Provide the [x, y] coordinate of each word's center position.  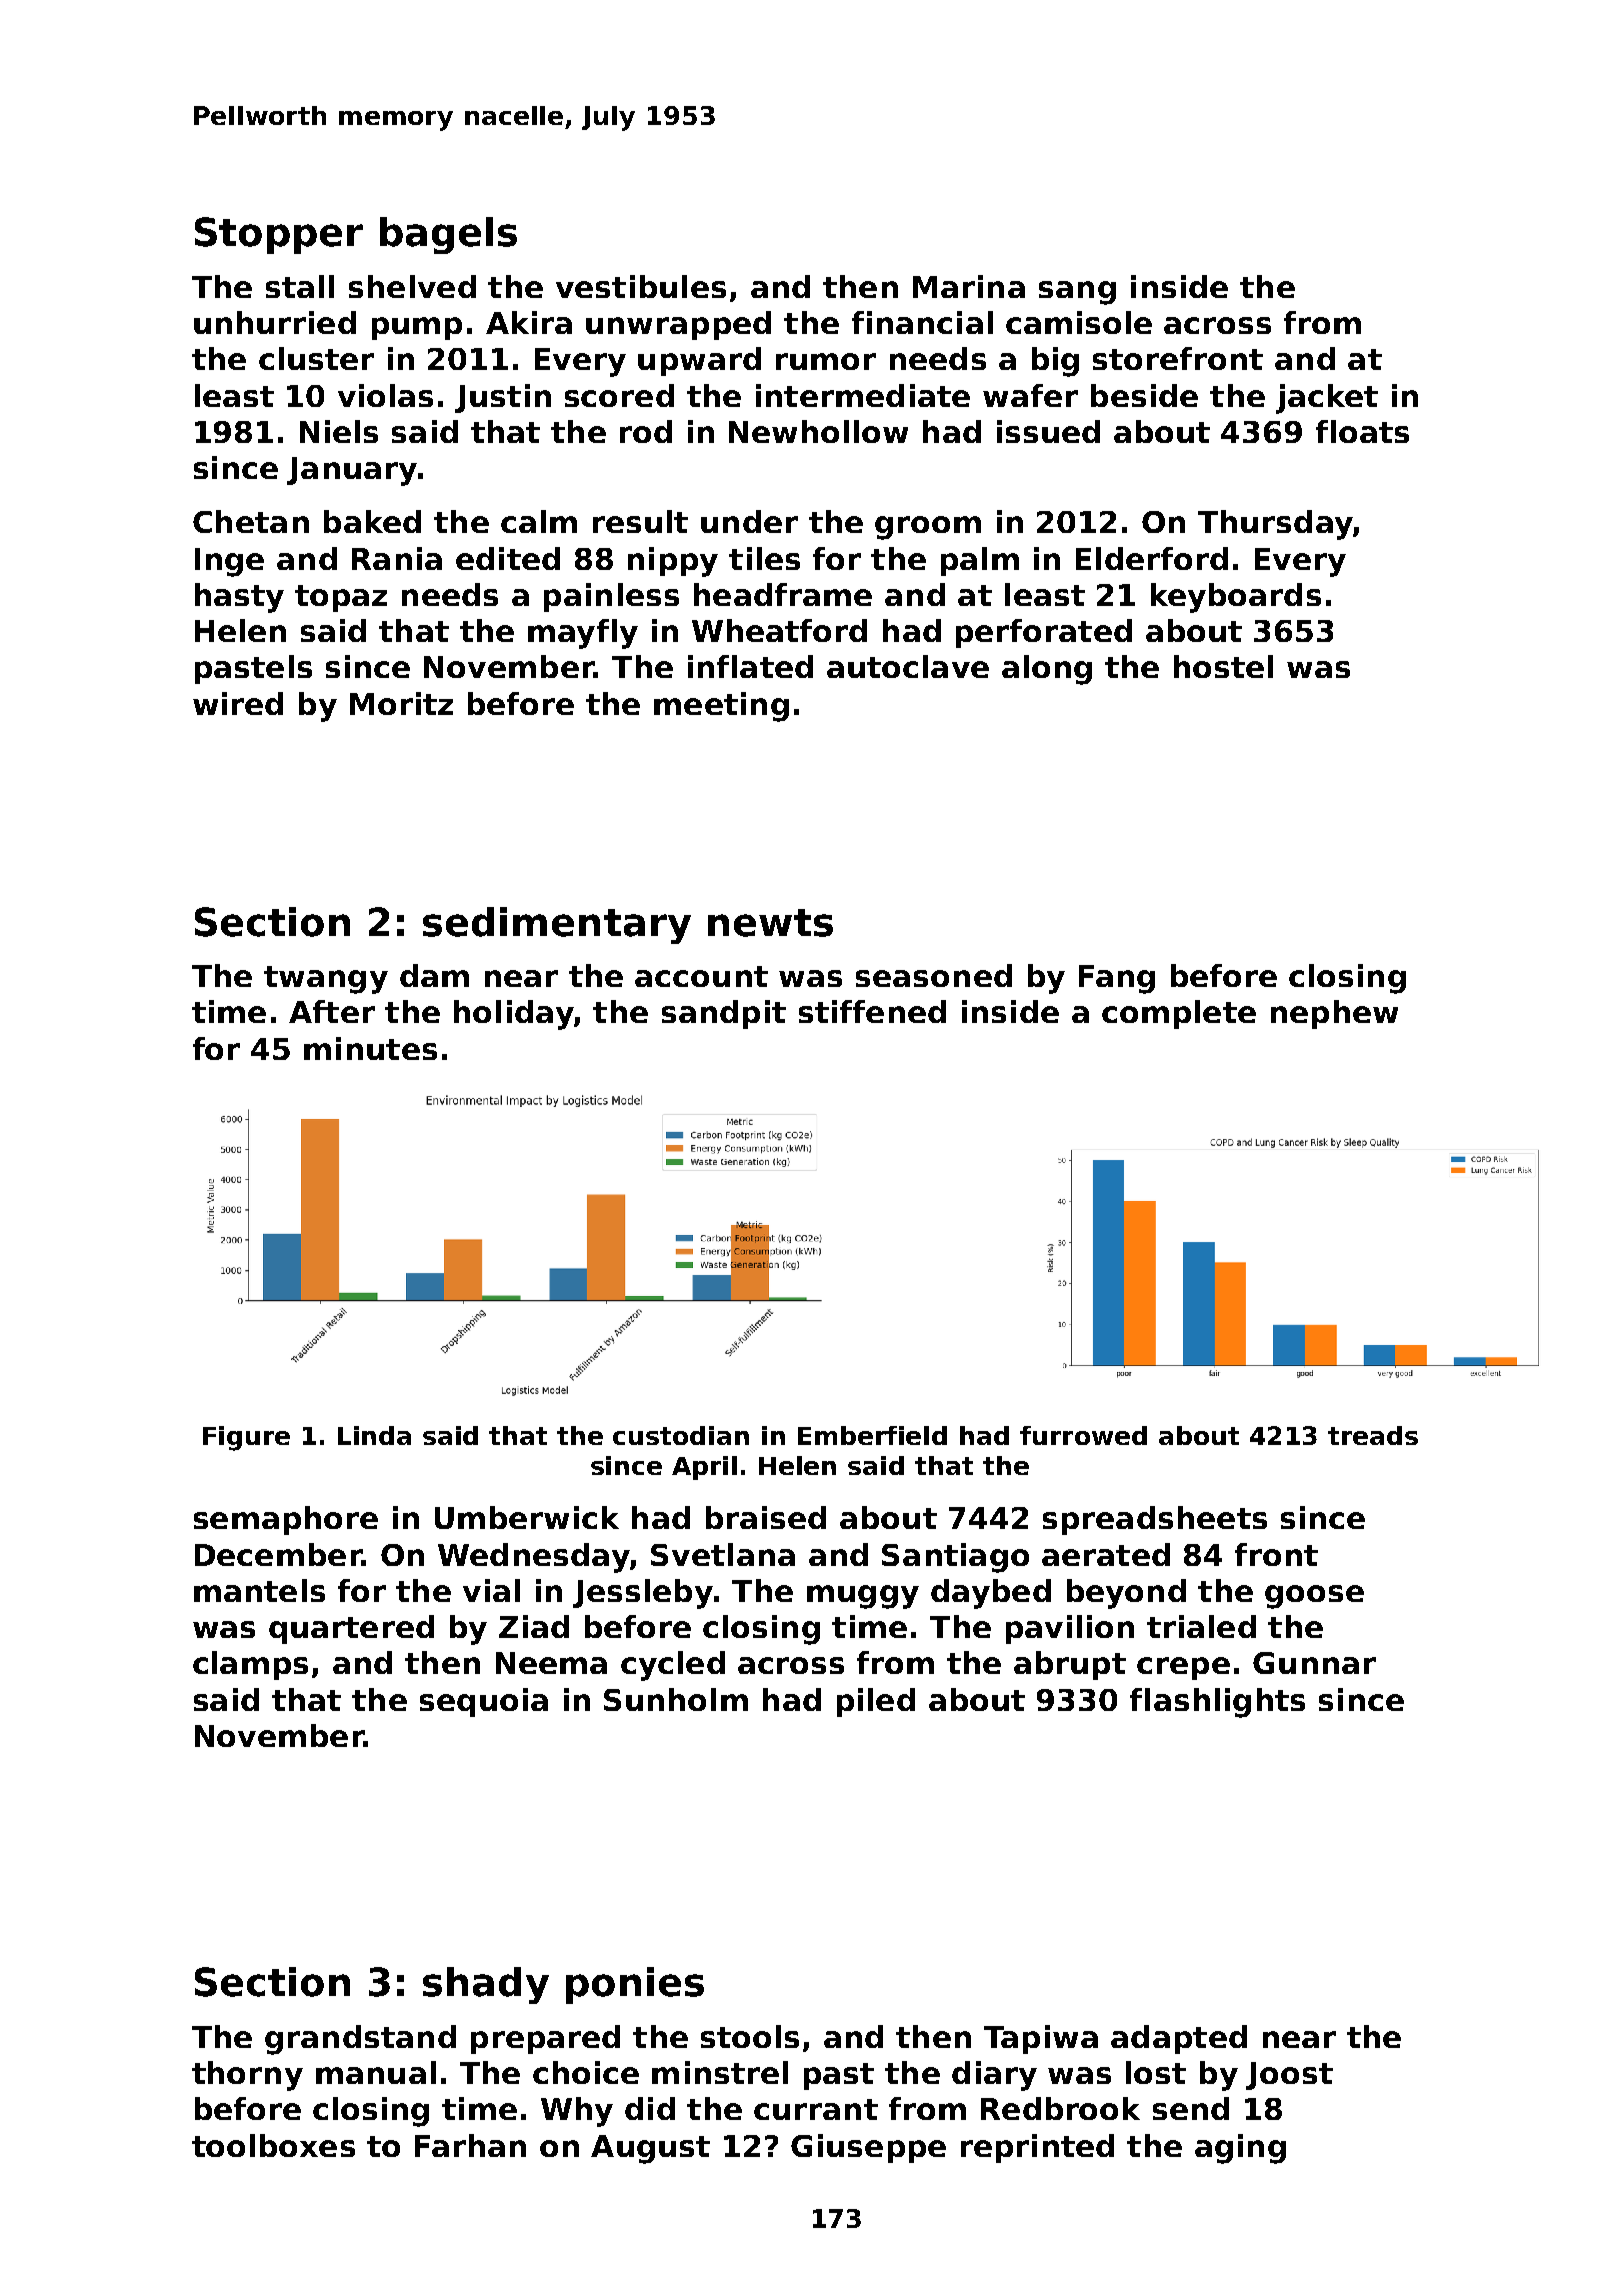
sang [1077, 293]
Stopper [279, 235]
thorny [247, 2076]
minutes [370, 1048]
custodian [681, 1435]
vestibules [641, 286]
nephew [1334, 1014]
